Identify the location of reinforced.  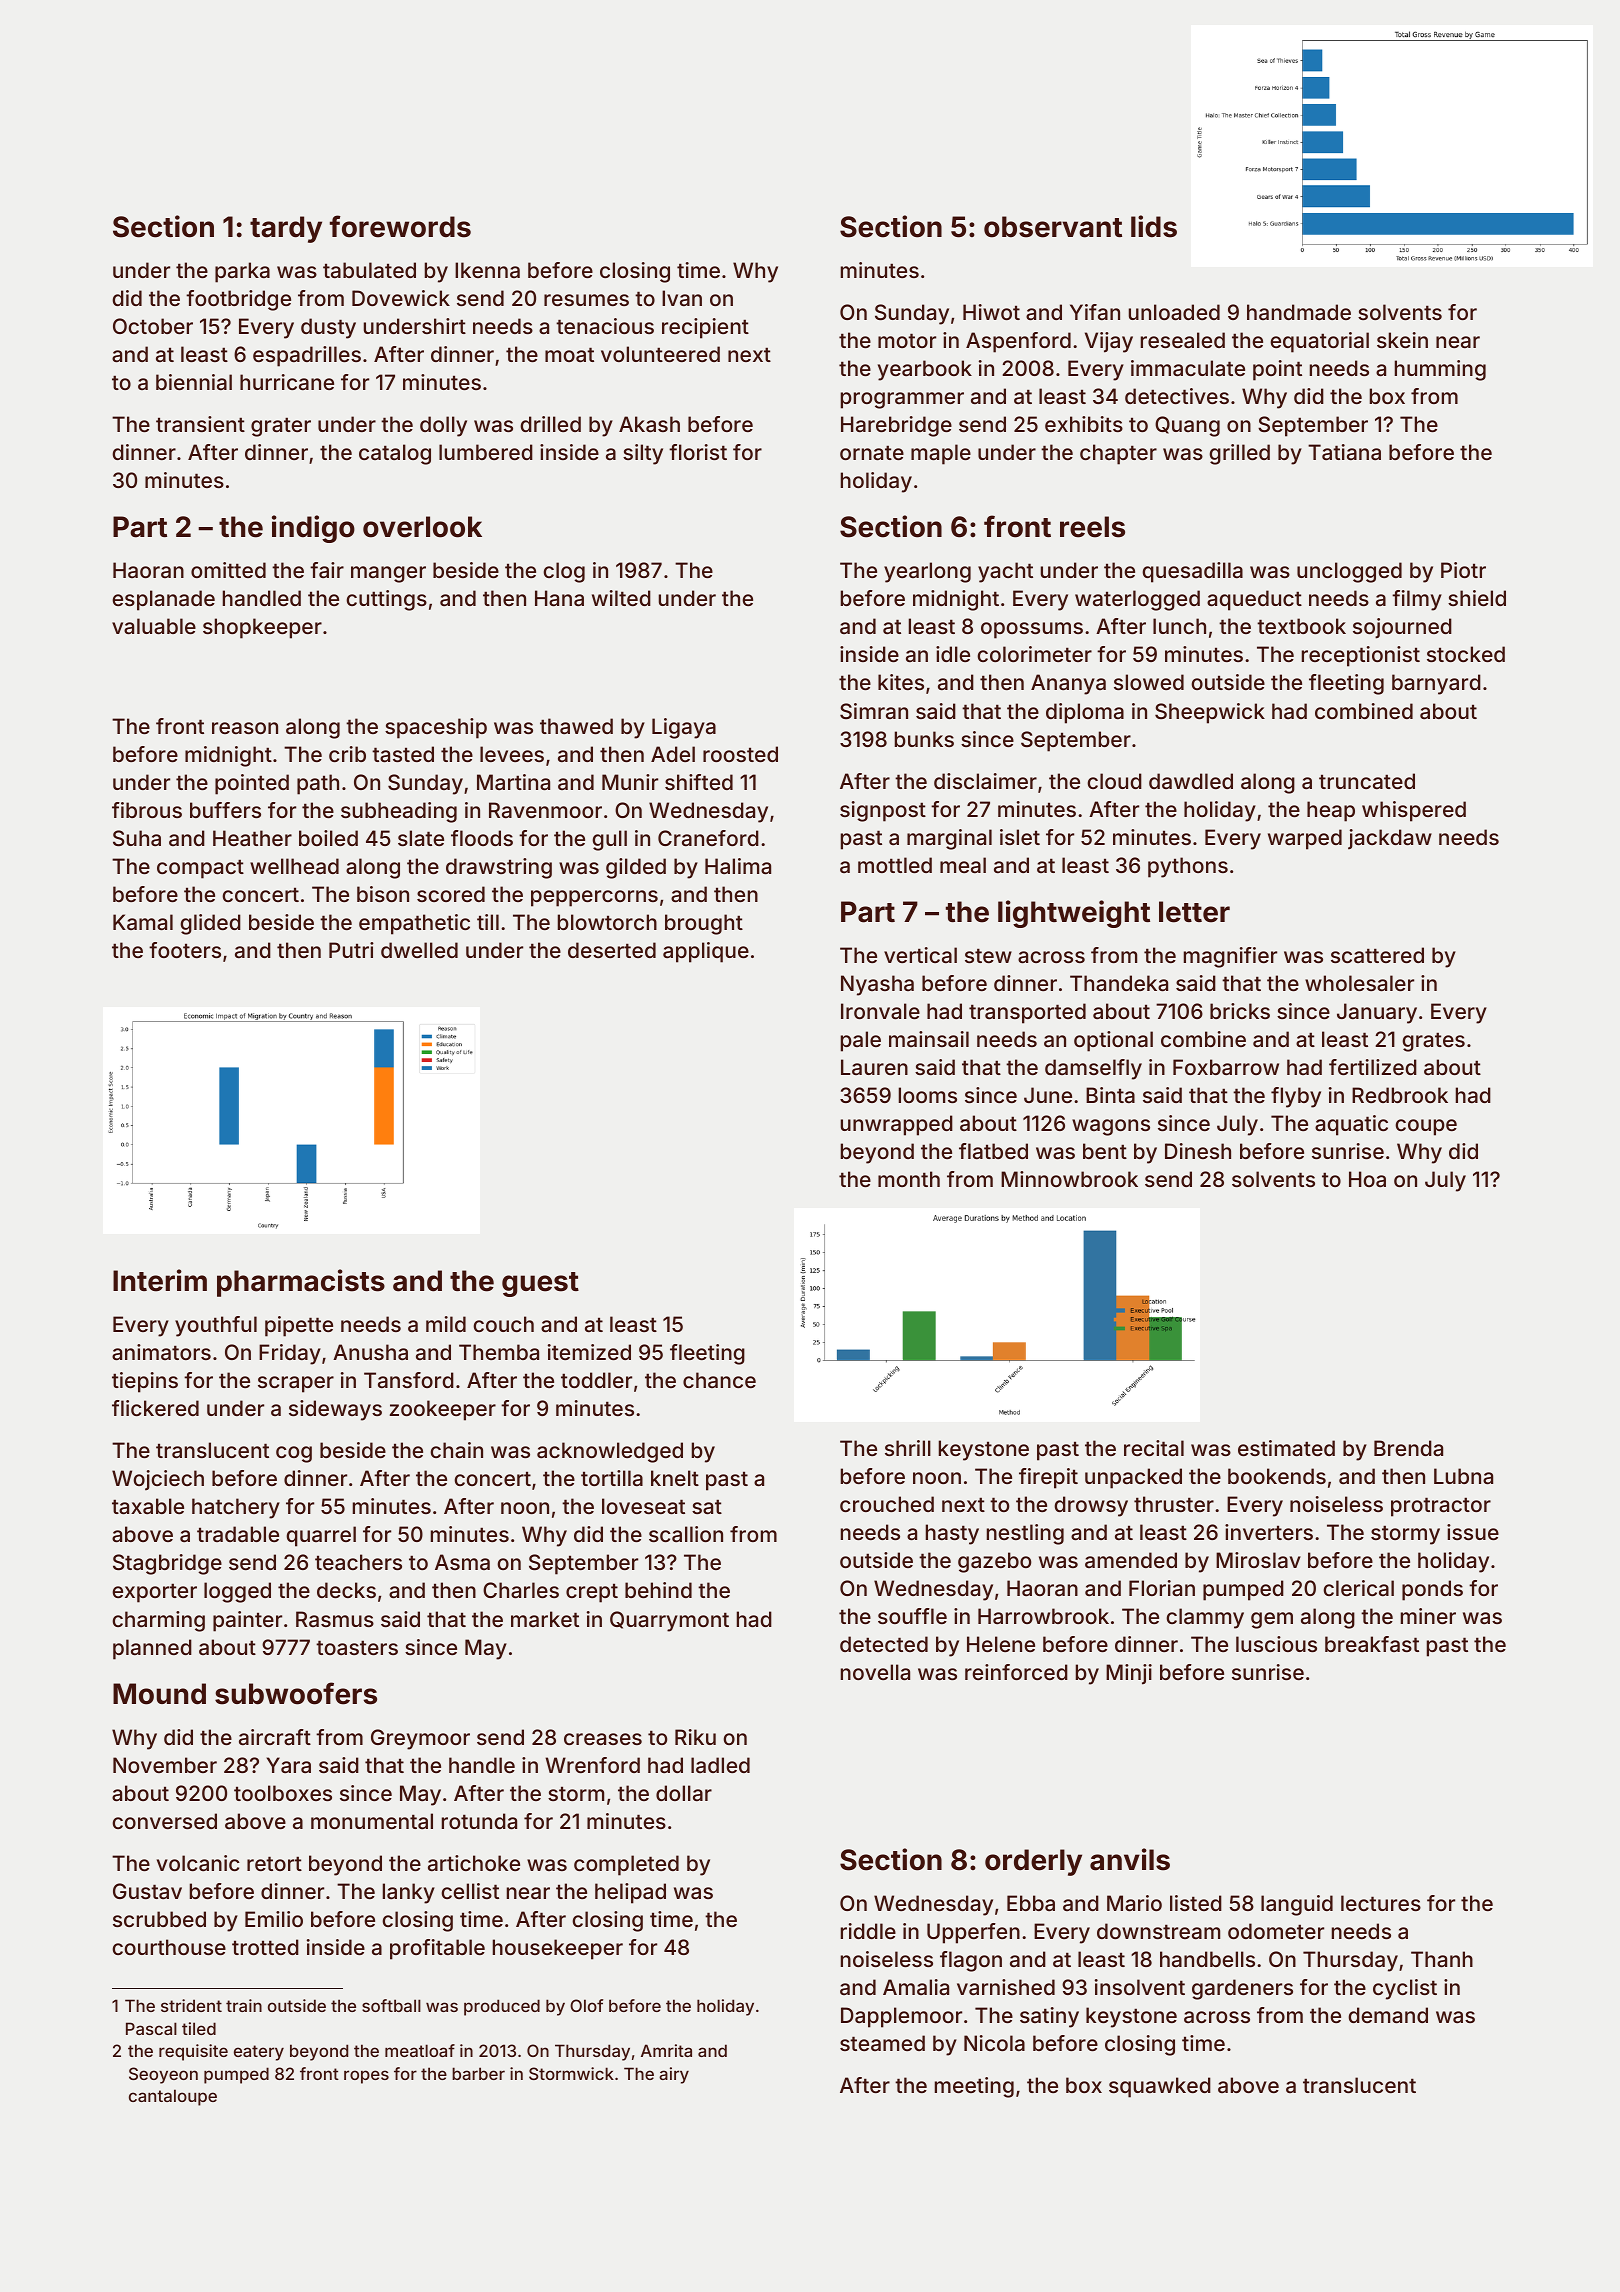
(1016, 1672).
